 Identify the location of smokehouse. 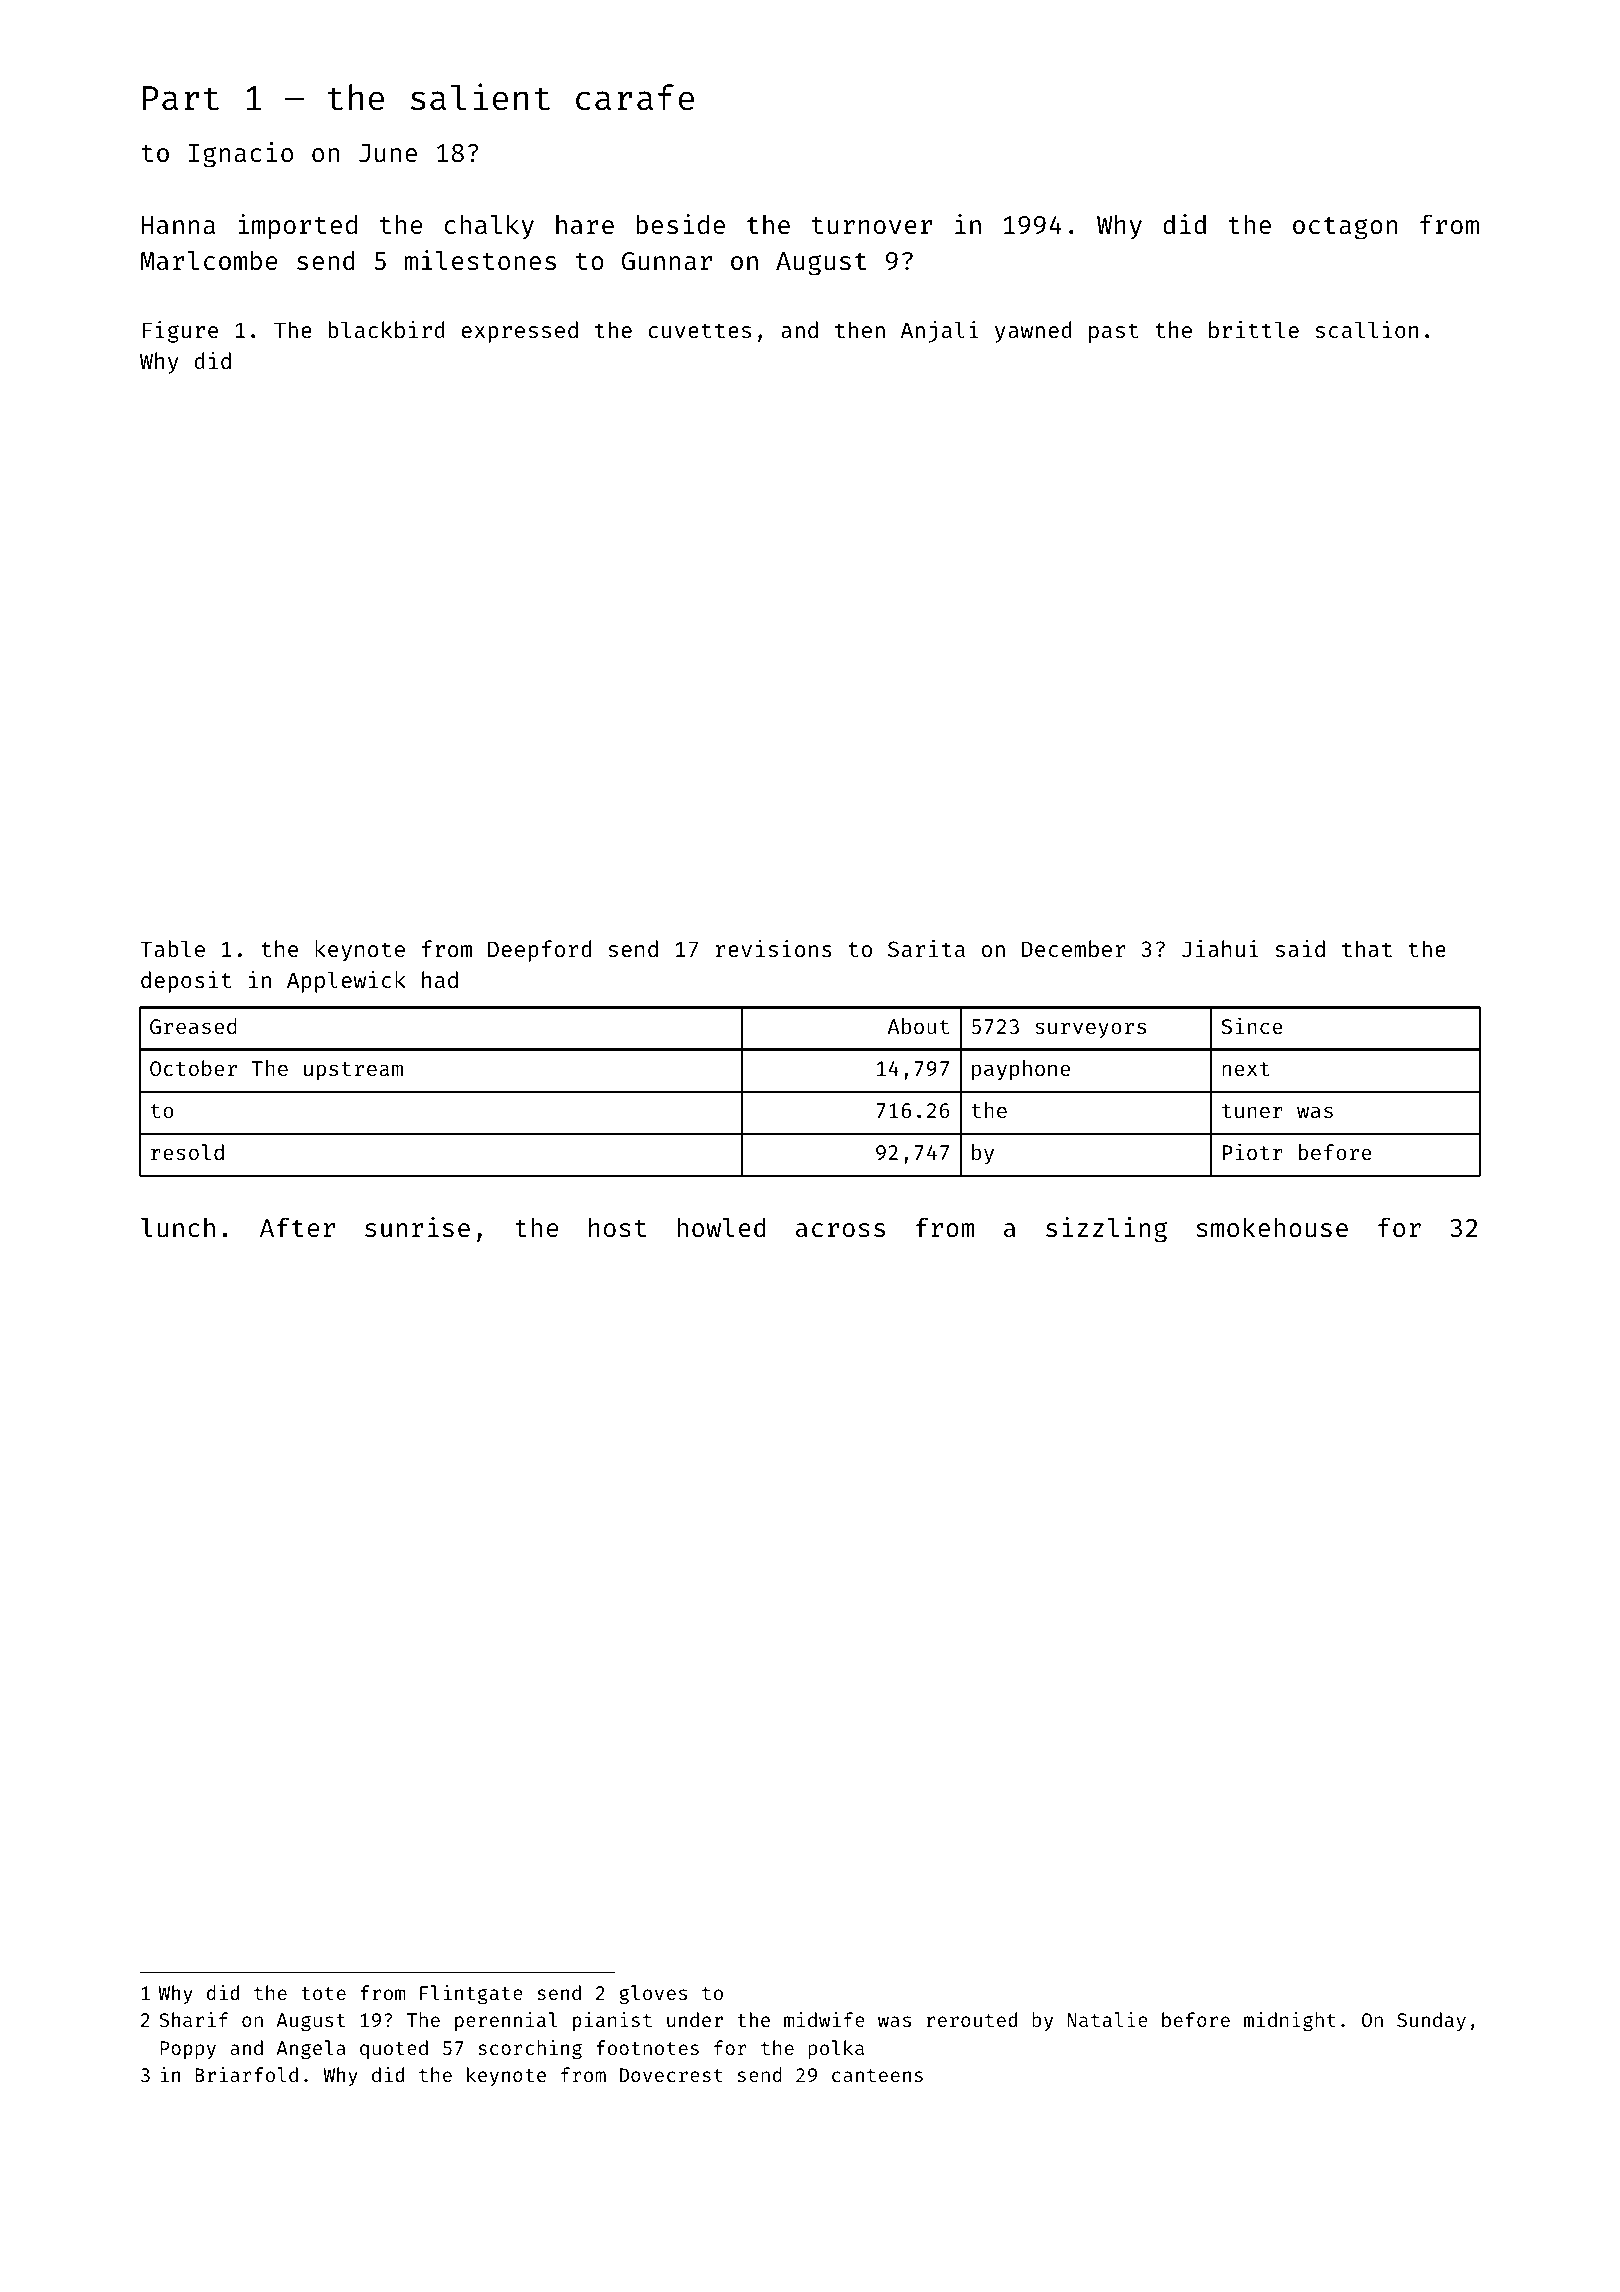
(1272, 1227).
